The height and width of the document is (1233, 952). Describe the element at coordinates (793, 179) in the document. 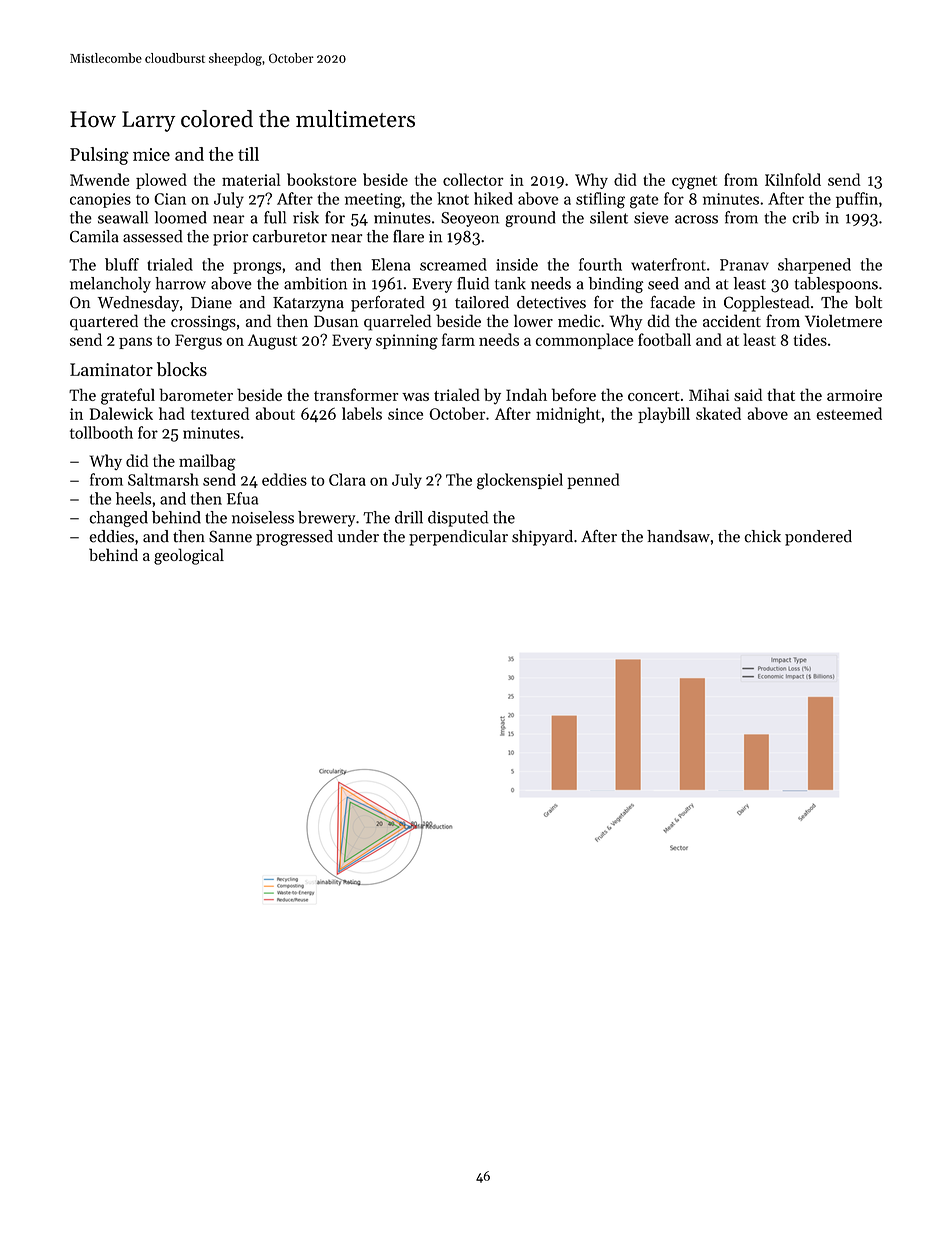

I see `Kilnfold` at that location.
